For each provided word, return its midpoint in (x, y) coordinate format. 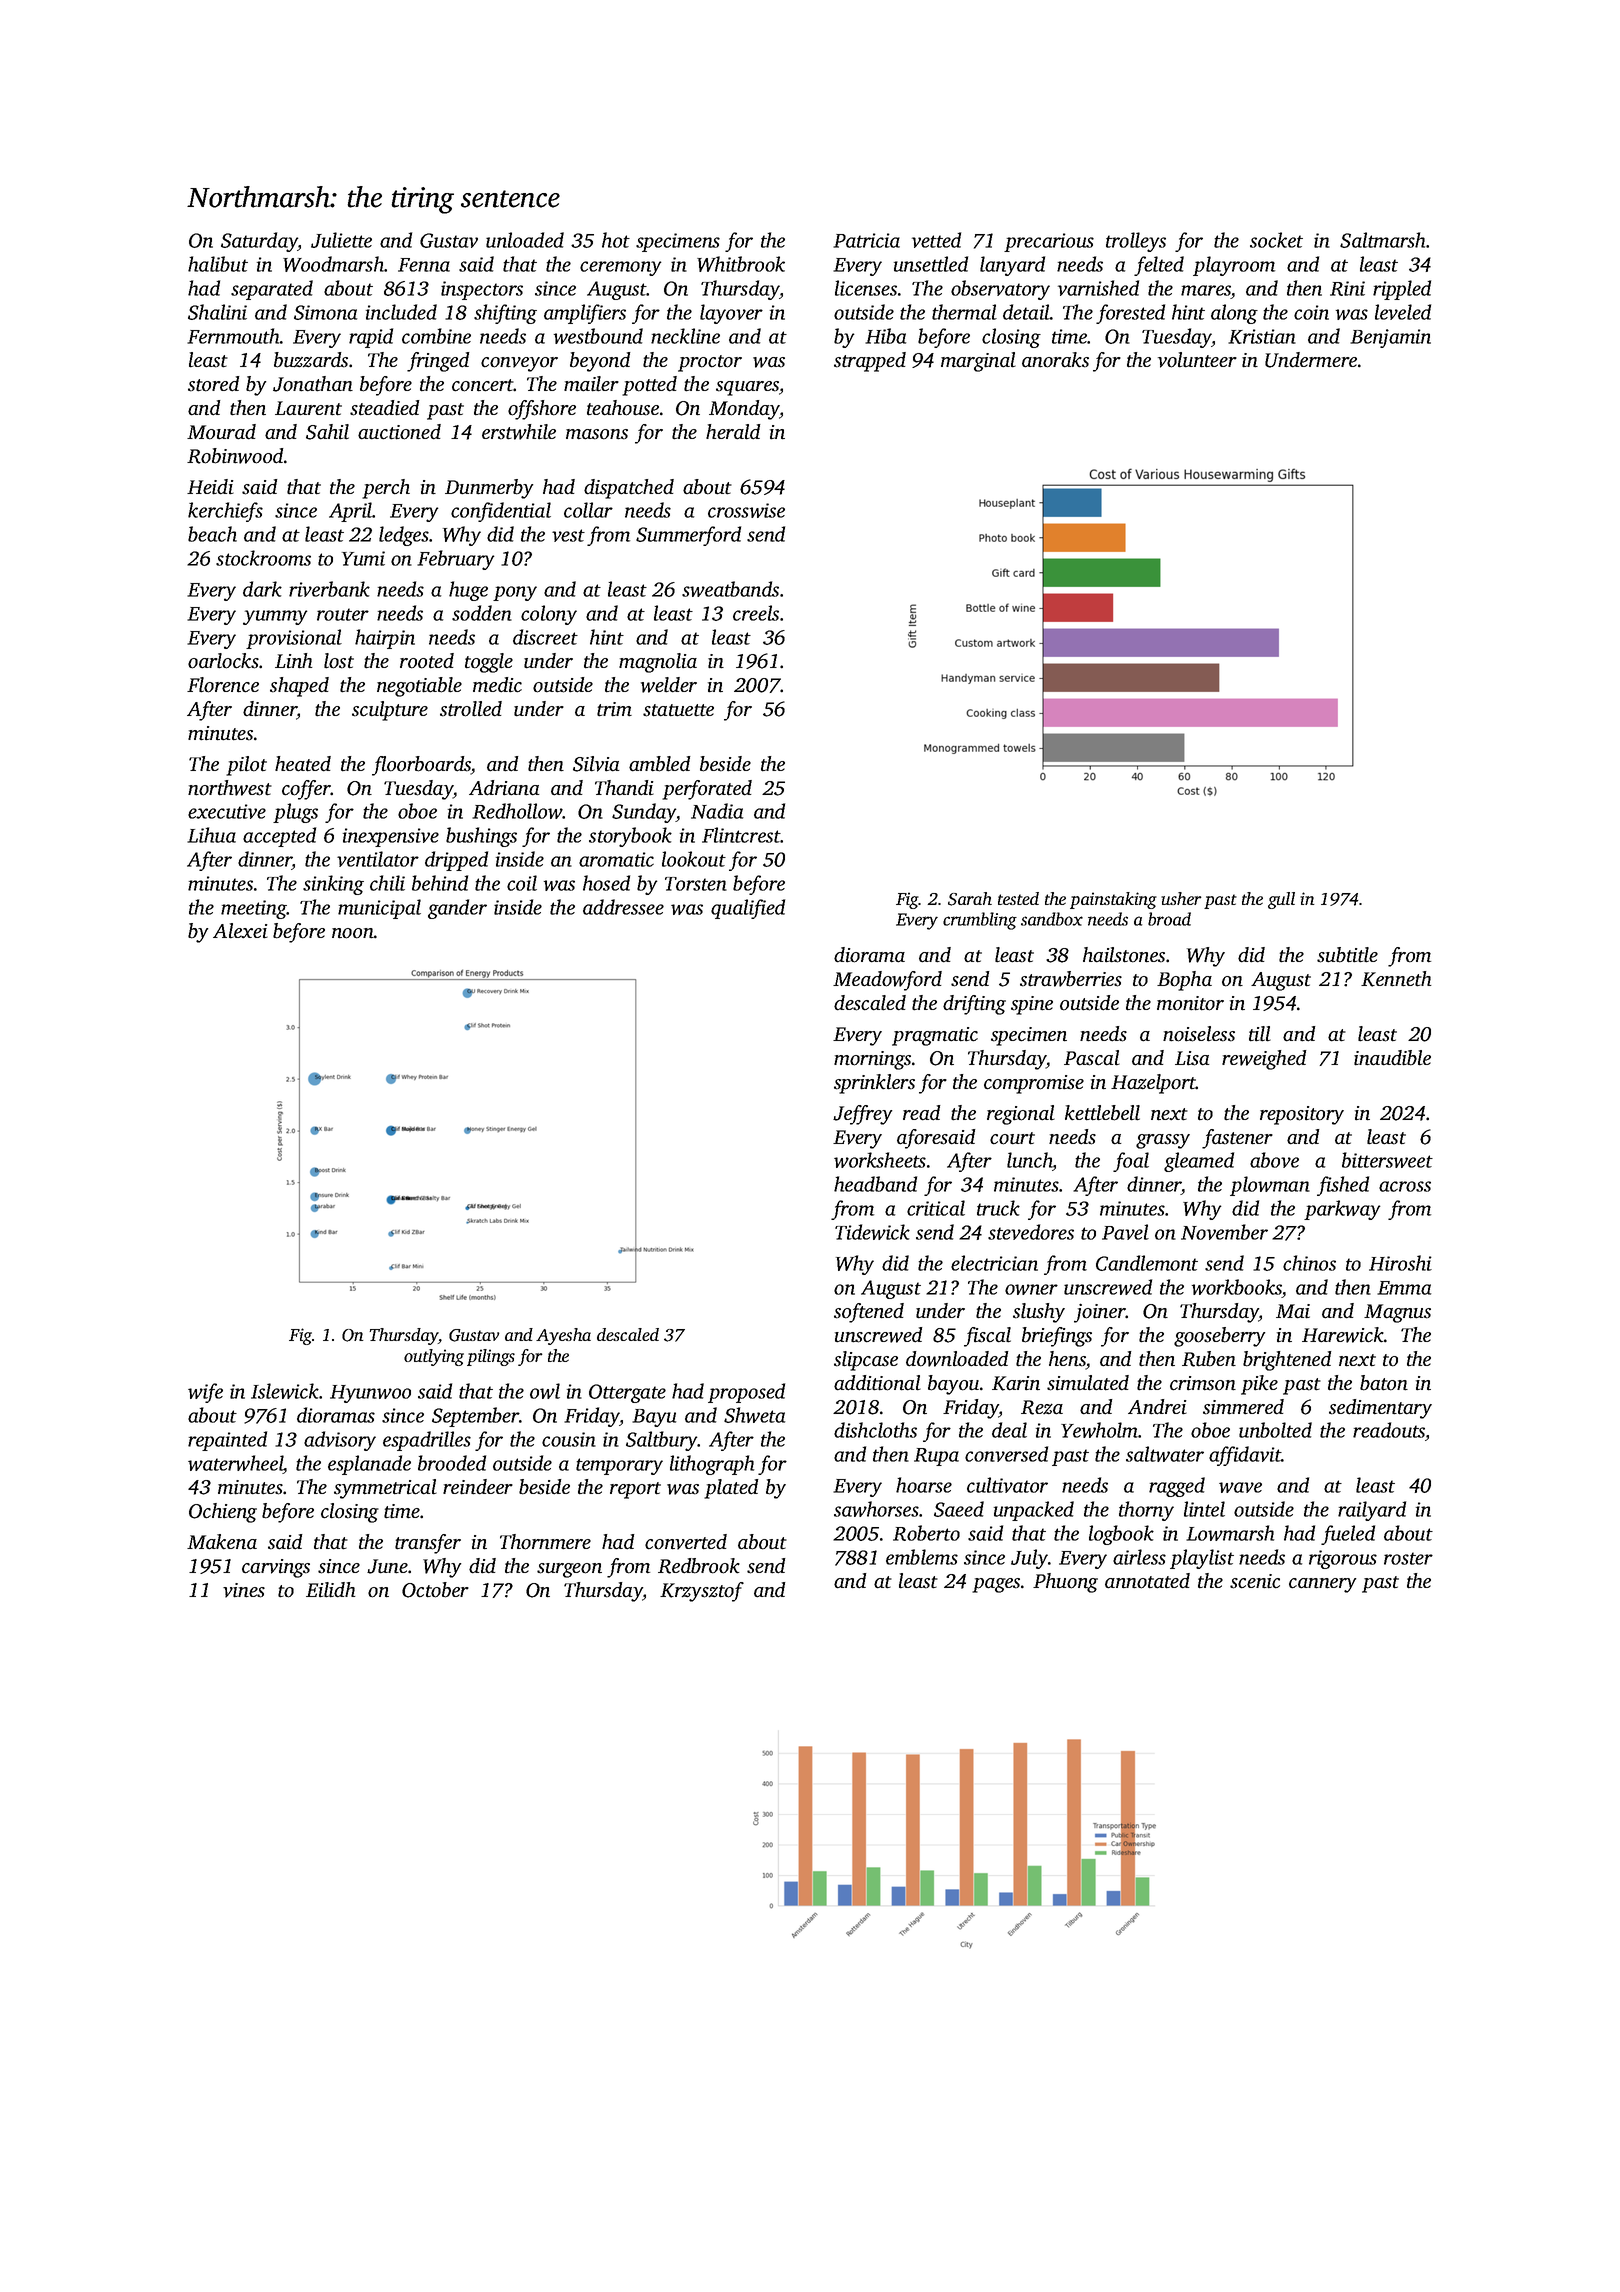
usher (1181, 898)
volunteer (1197, 360)
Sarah (970, 899)
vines (244, 1590)
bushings (481, 837)
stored (214, 384)
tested (1018, 898)
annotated (1147, 1581)
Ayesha (563, 1336)
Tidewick (872, 1232)
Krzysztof (702, 1592)
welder (669, 685)
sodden (482, 613)
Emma (1404, 1288)
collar (588, 510)
